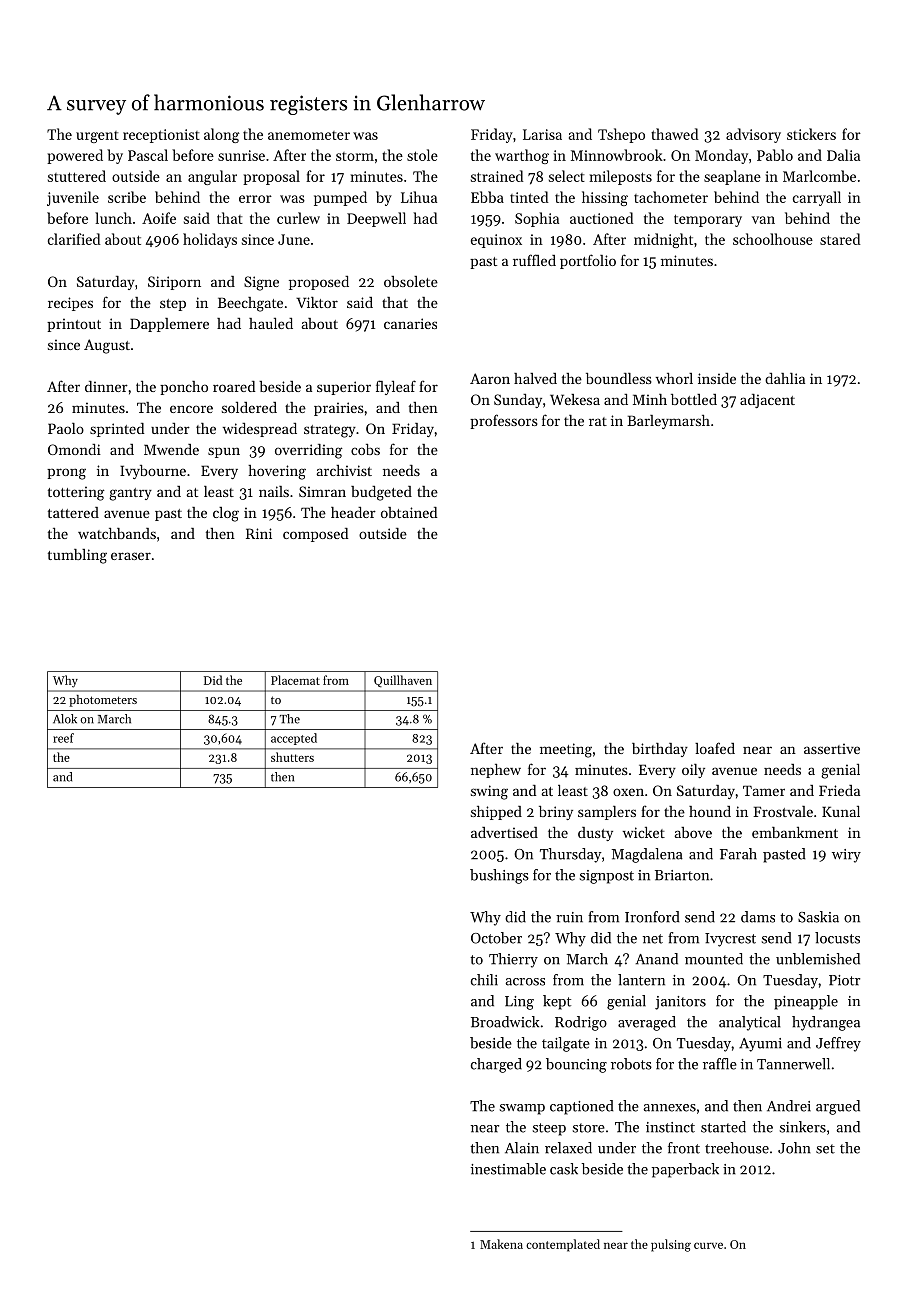  What do you see at coordinates (783, 811) in the image?
I see `Frostvale` at bounding box center [783, 811].
